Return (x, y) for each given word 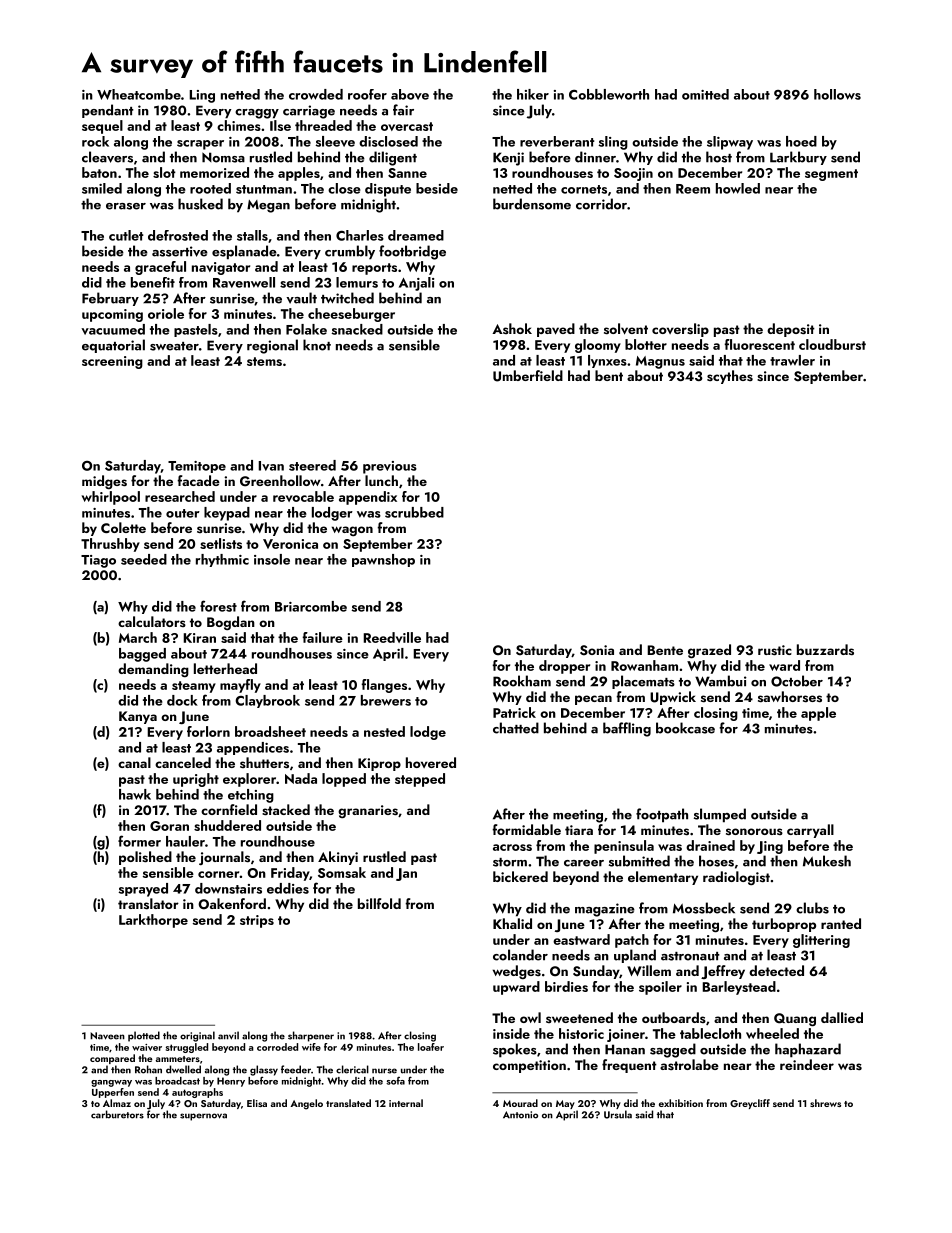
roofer (367, 94)
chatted (516, 728)
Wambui (721, 681)
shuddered (227, 825)
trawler (792, 360)
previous (390, 467)
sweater (174, 346)
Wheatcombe (139, 94)
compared (112, 1059)
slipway (730, 143)
